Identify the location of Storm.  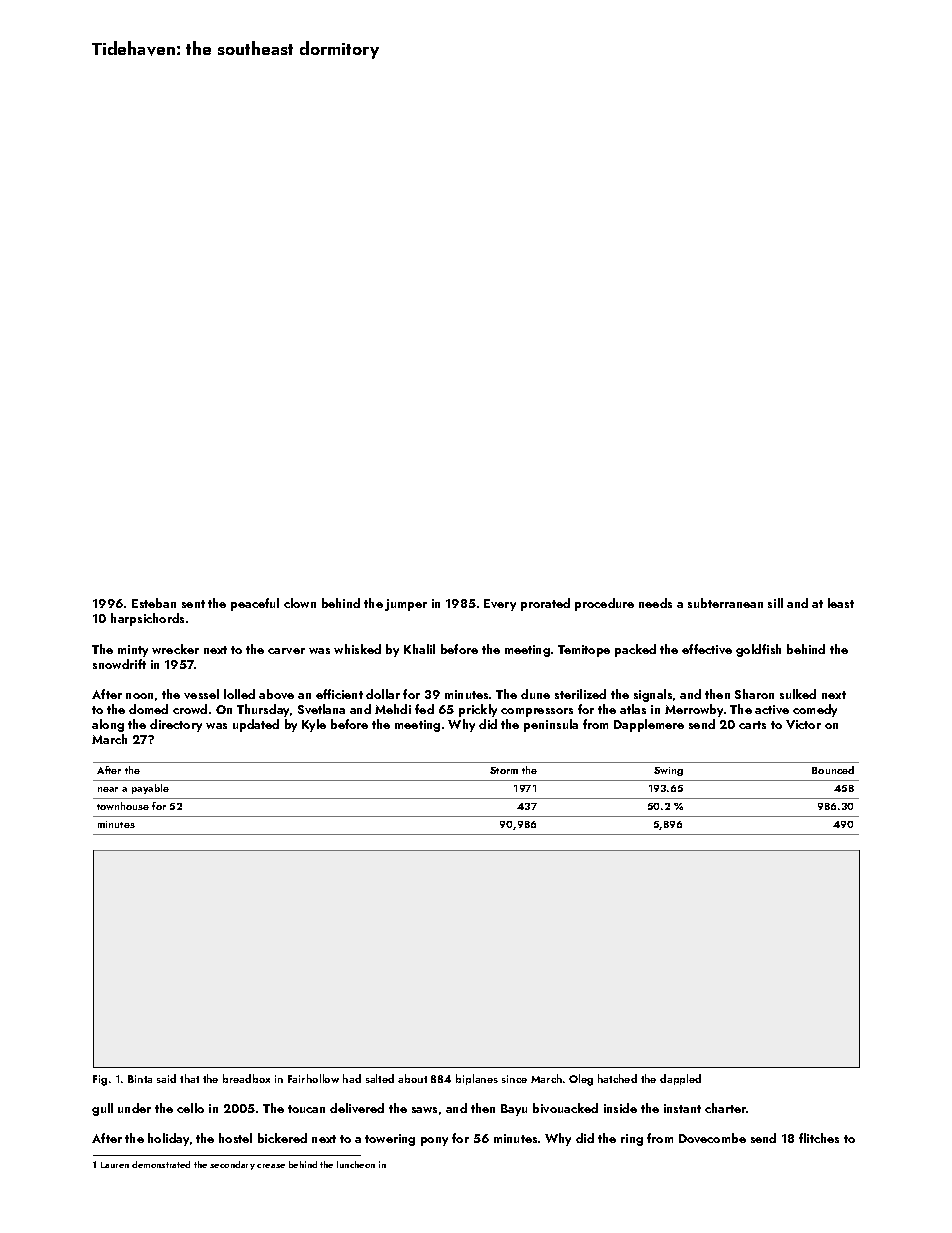
(504, 770).
